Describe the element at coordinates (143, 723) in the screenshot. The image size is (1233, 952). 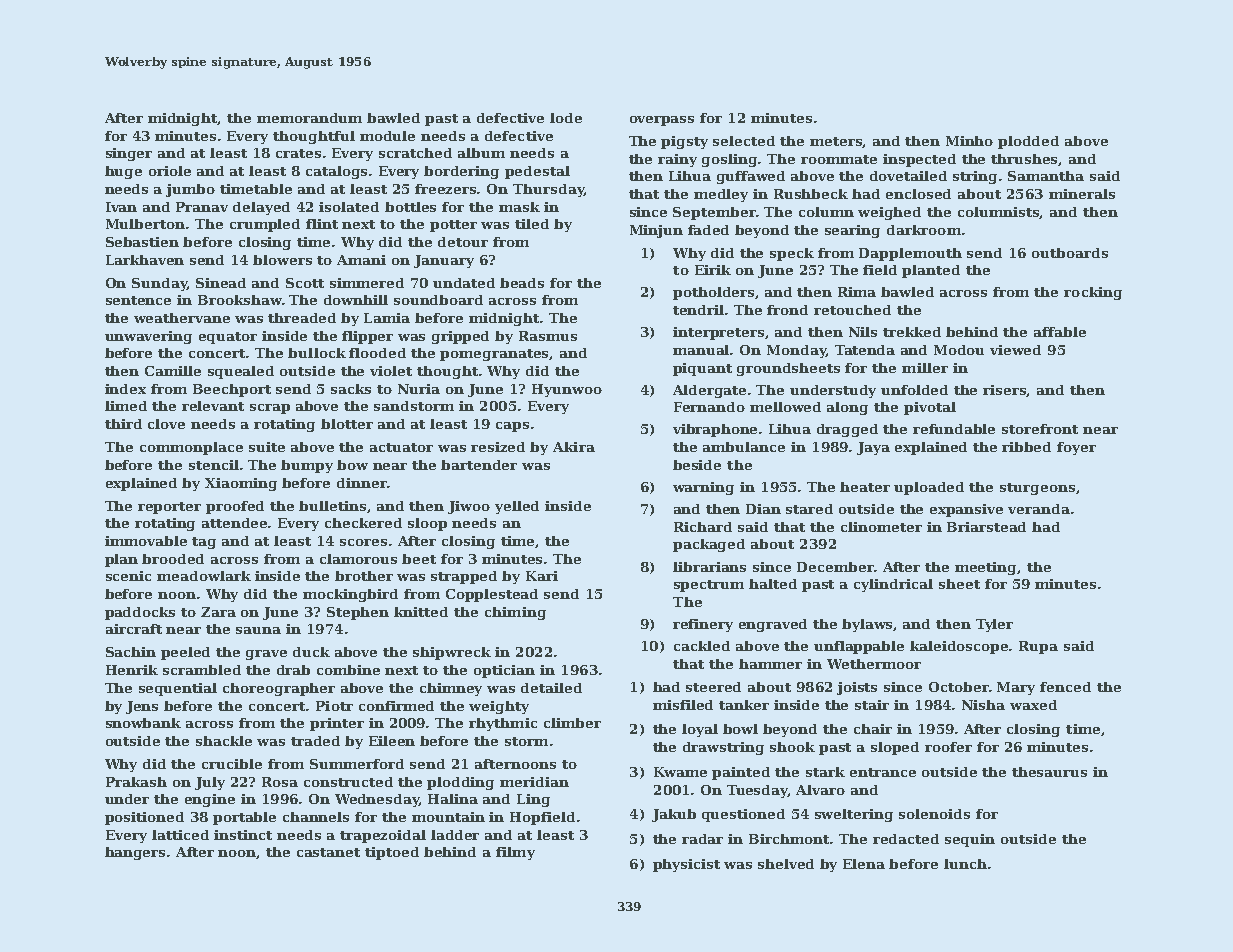
I see `snowbank` at that location.
